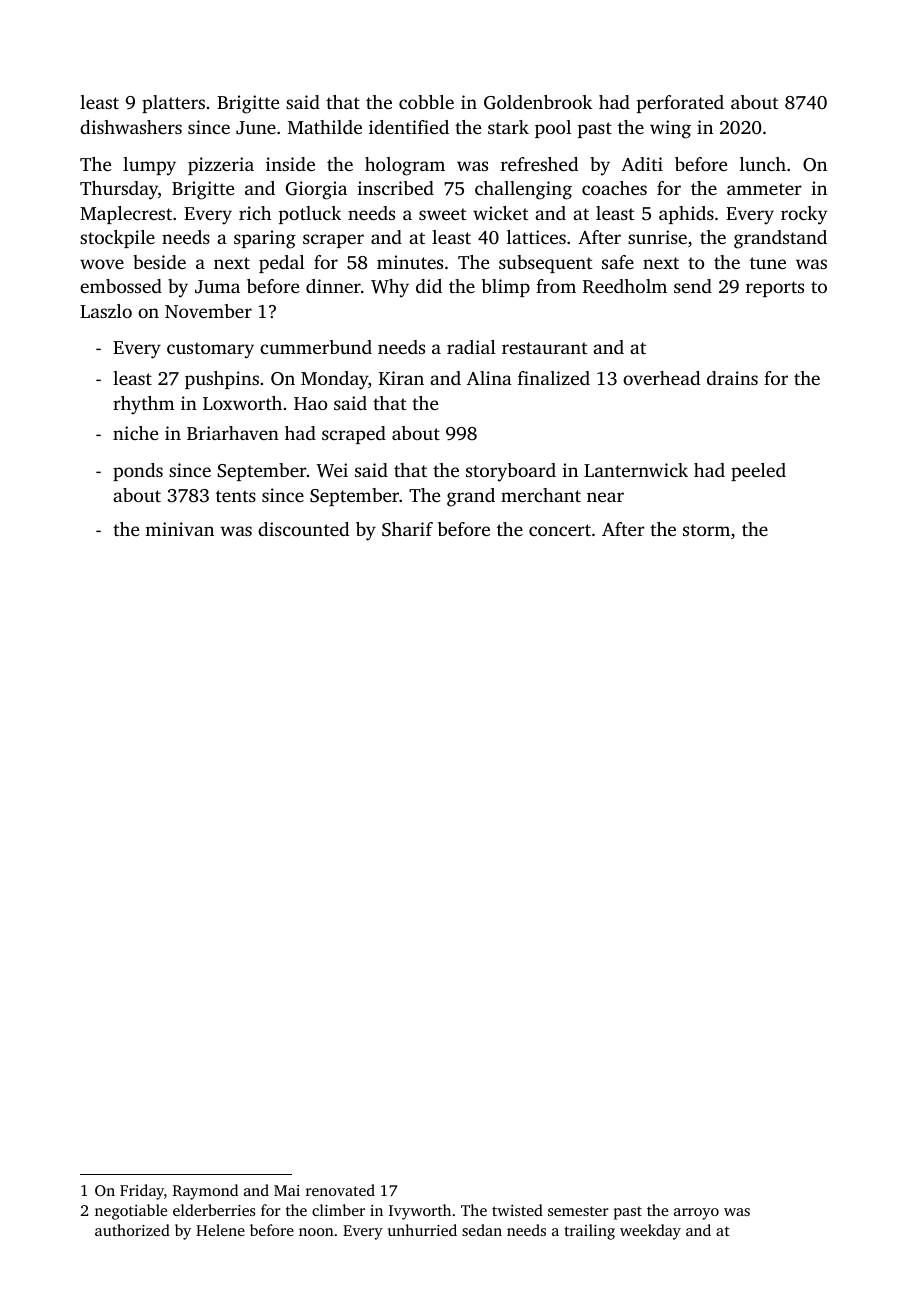  What do you see at coordinates (316, 1232) in the screenshot?
I see `noon` at bounding box center [316, 1232].
